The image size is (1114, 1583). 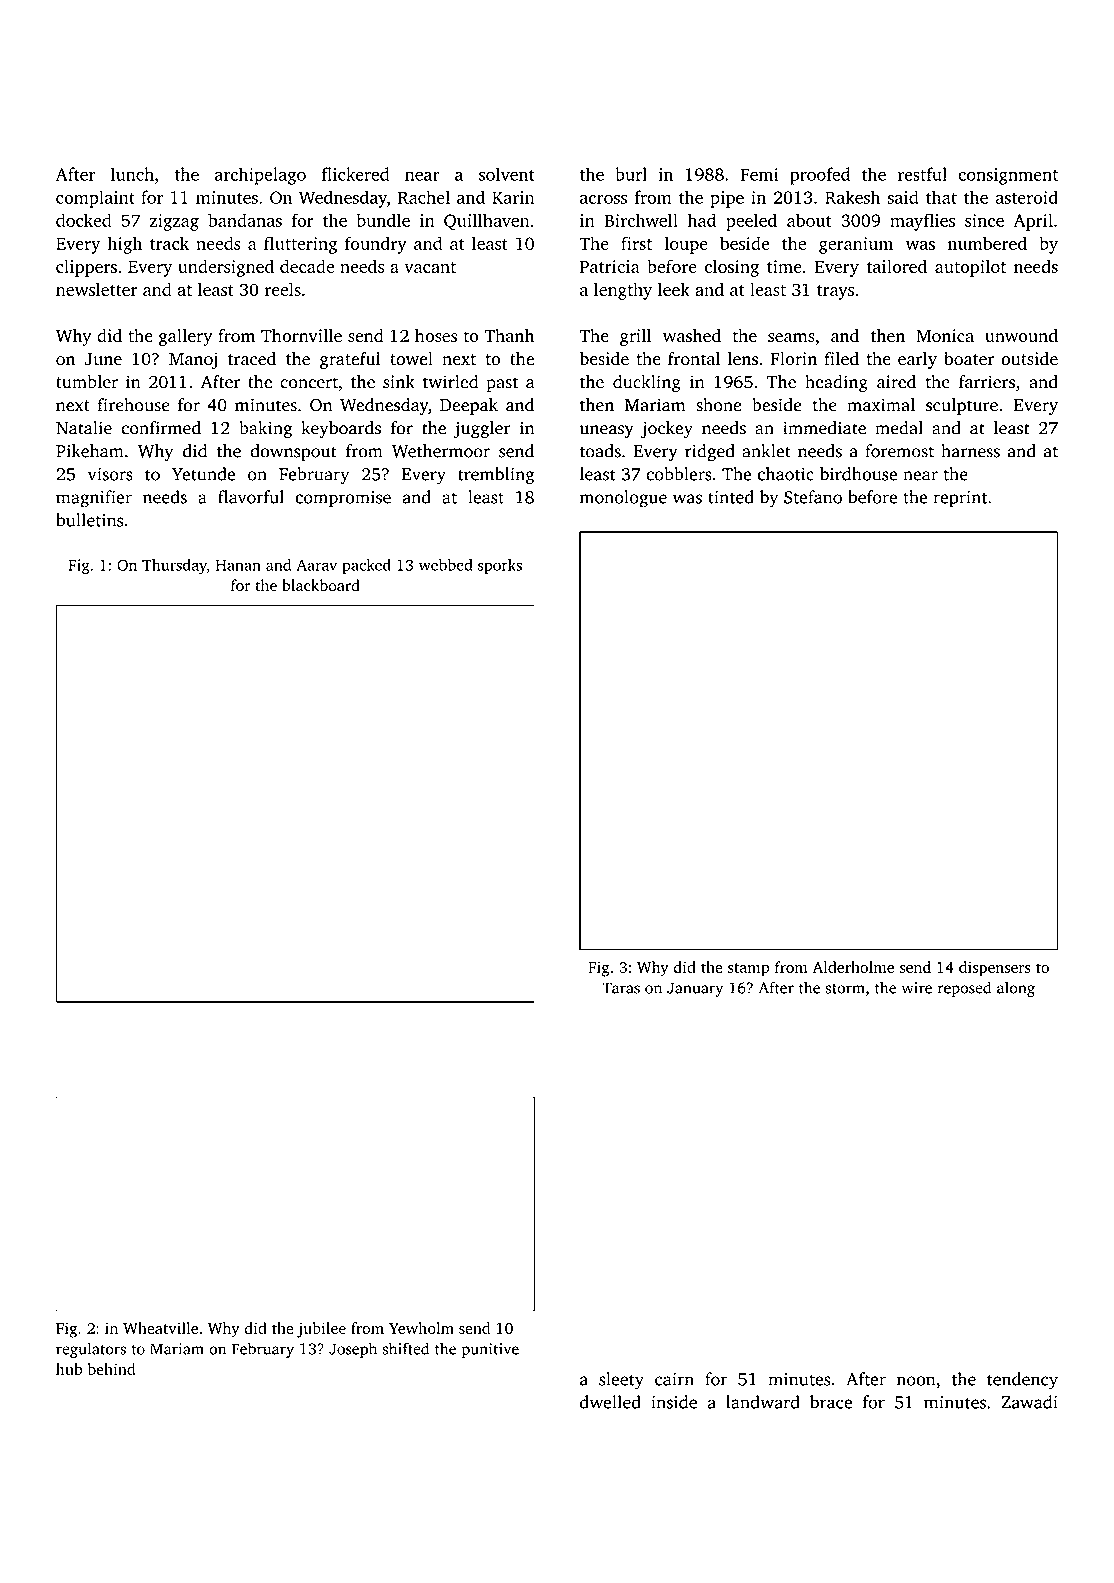 I want to click on boater, so click(x=969, y=359).
